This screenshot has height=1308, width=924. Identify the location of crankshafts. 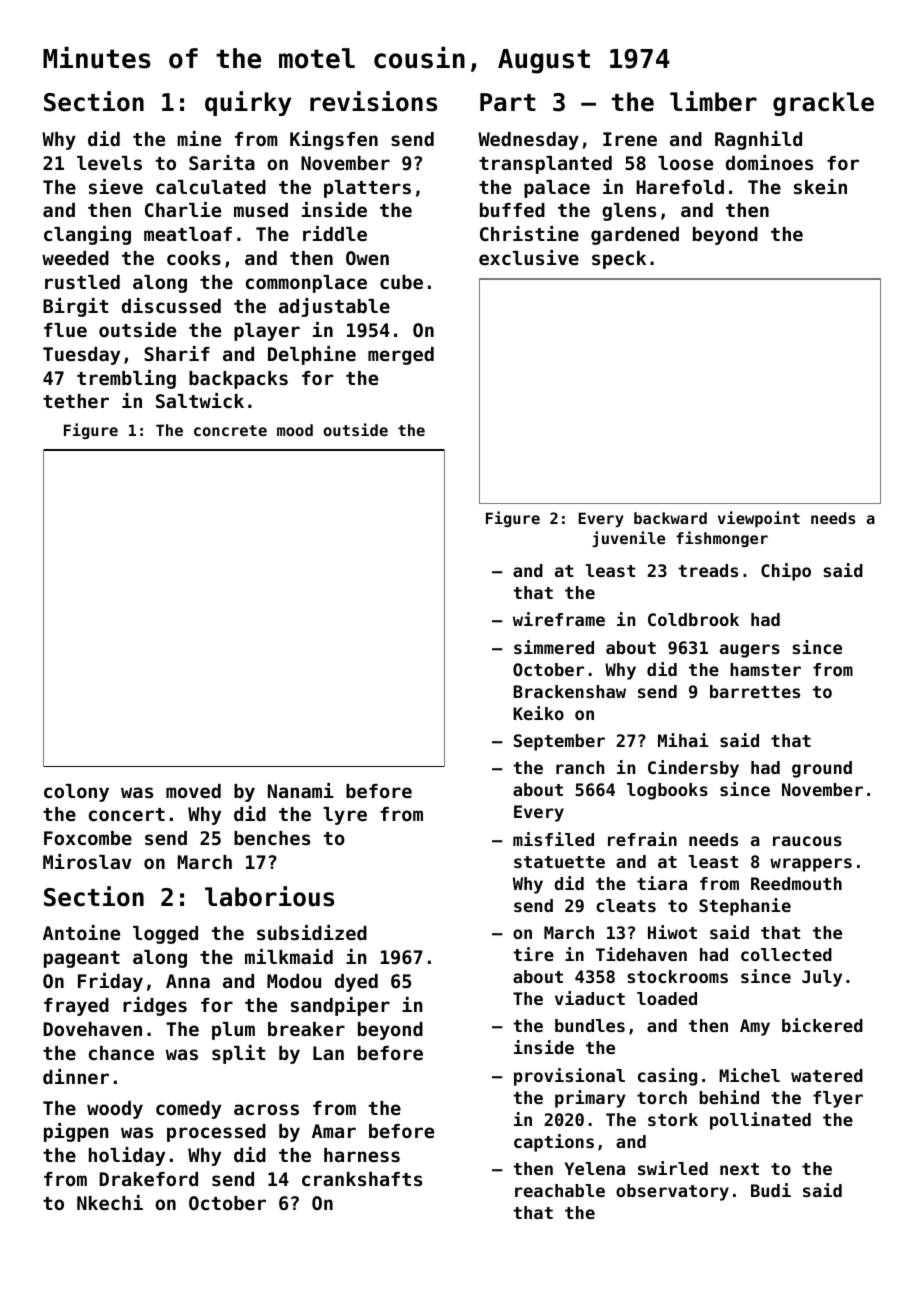
(362, 1179).
